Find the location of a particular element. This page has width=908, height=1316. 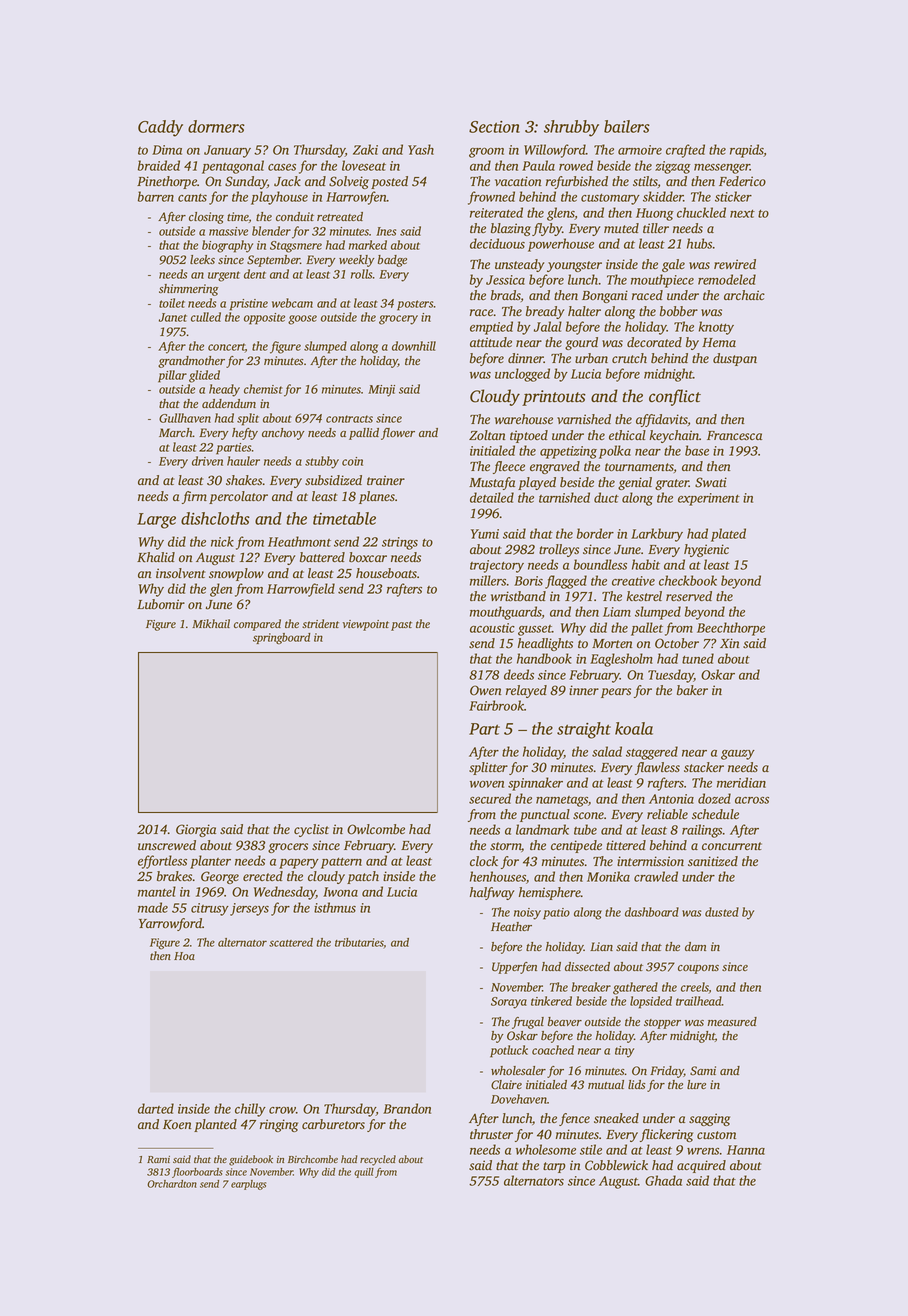

dormers is located at coordinates (216, 126).
